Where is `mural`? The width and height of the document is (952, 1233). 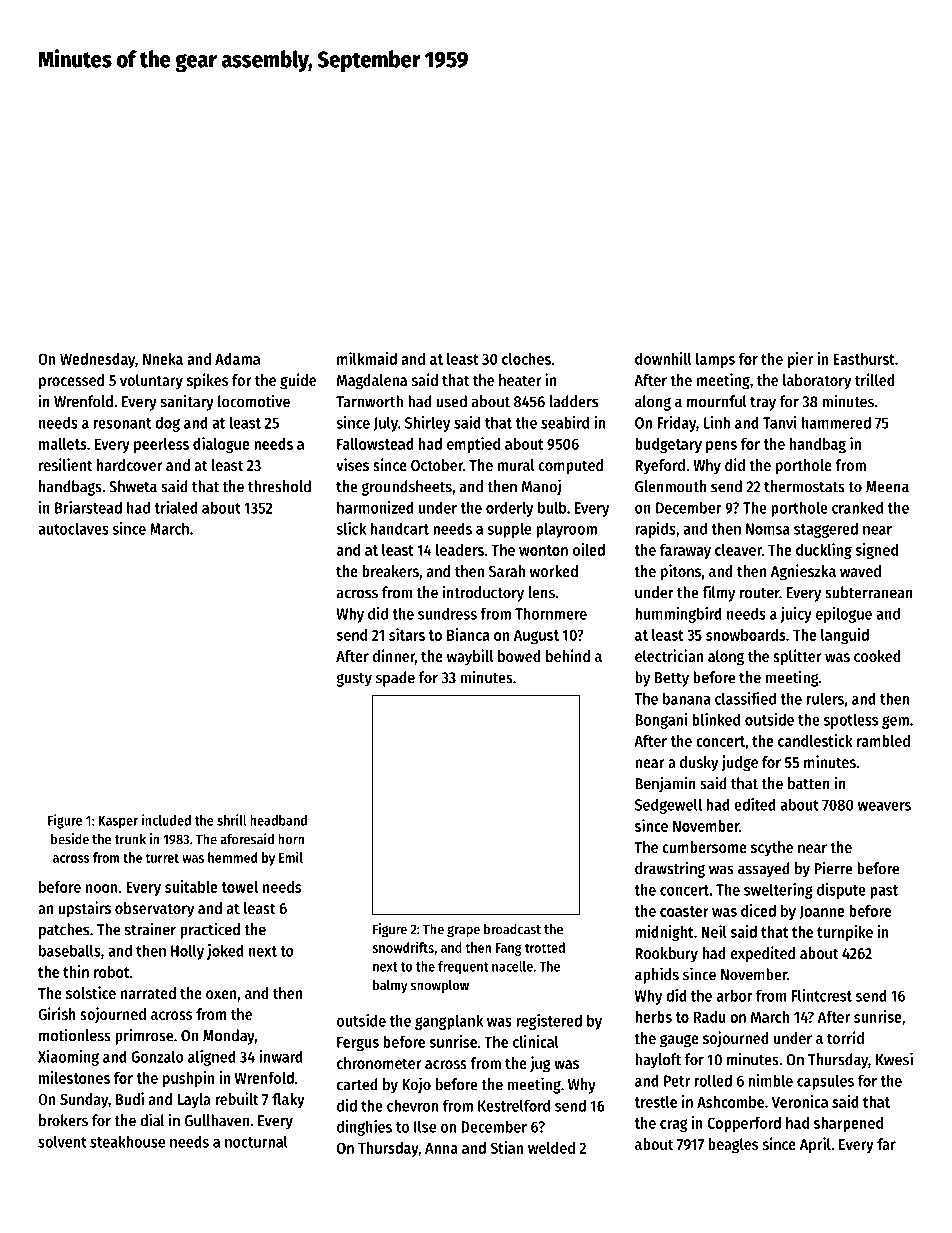
mural is located at coordinates (516, 465).
